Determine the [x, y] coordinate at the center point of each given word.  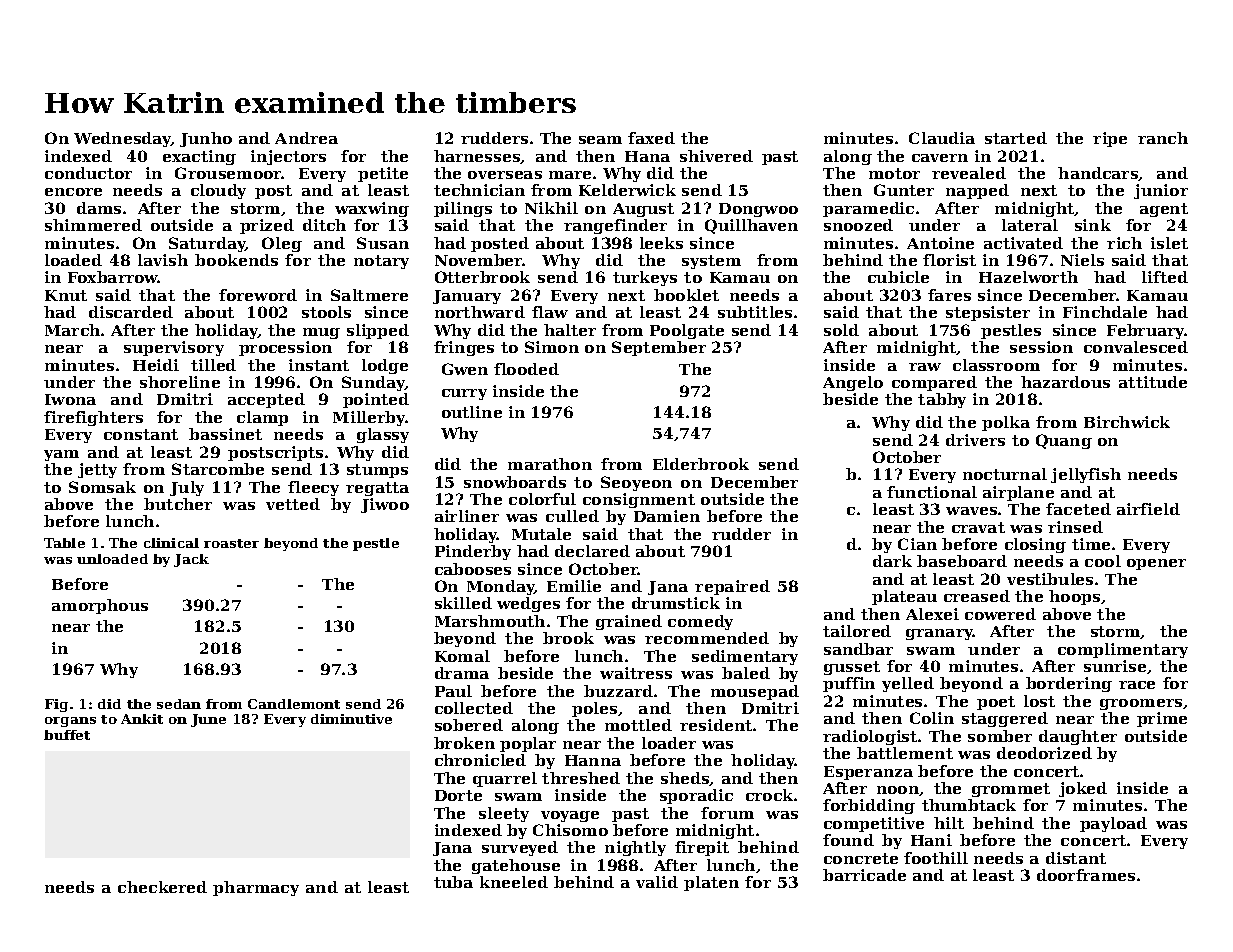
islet [1169, 243]
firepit [702, 848]
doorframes [1086, 875]
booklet [686, 295]
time [1091, 544]
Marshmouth [490, 621]
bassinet [225, 434]
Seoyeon [636, 483]
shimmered [93, 225]
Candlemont [294, 704]
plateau [904, 597]
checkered [162, 887]
